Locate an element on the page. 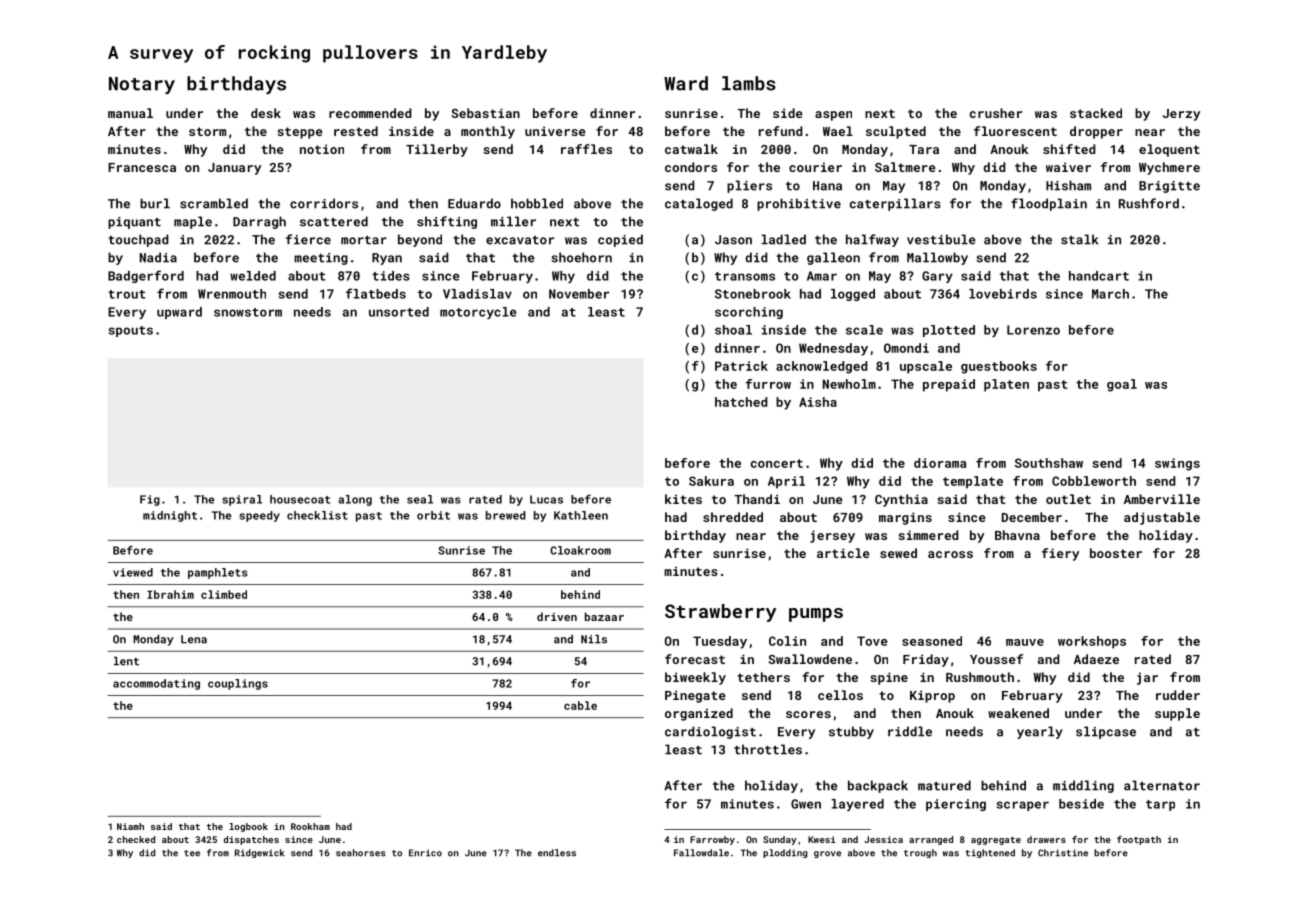 This image has width=1308, height=924. unsorted is located at coordinates (399, 312).
